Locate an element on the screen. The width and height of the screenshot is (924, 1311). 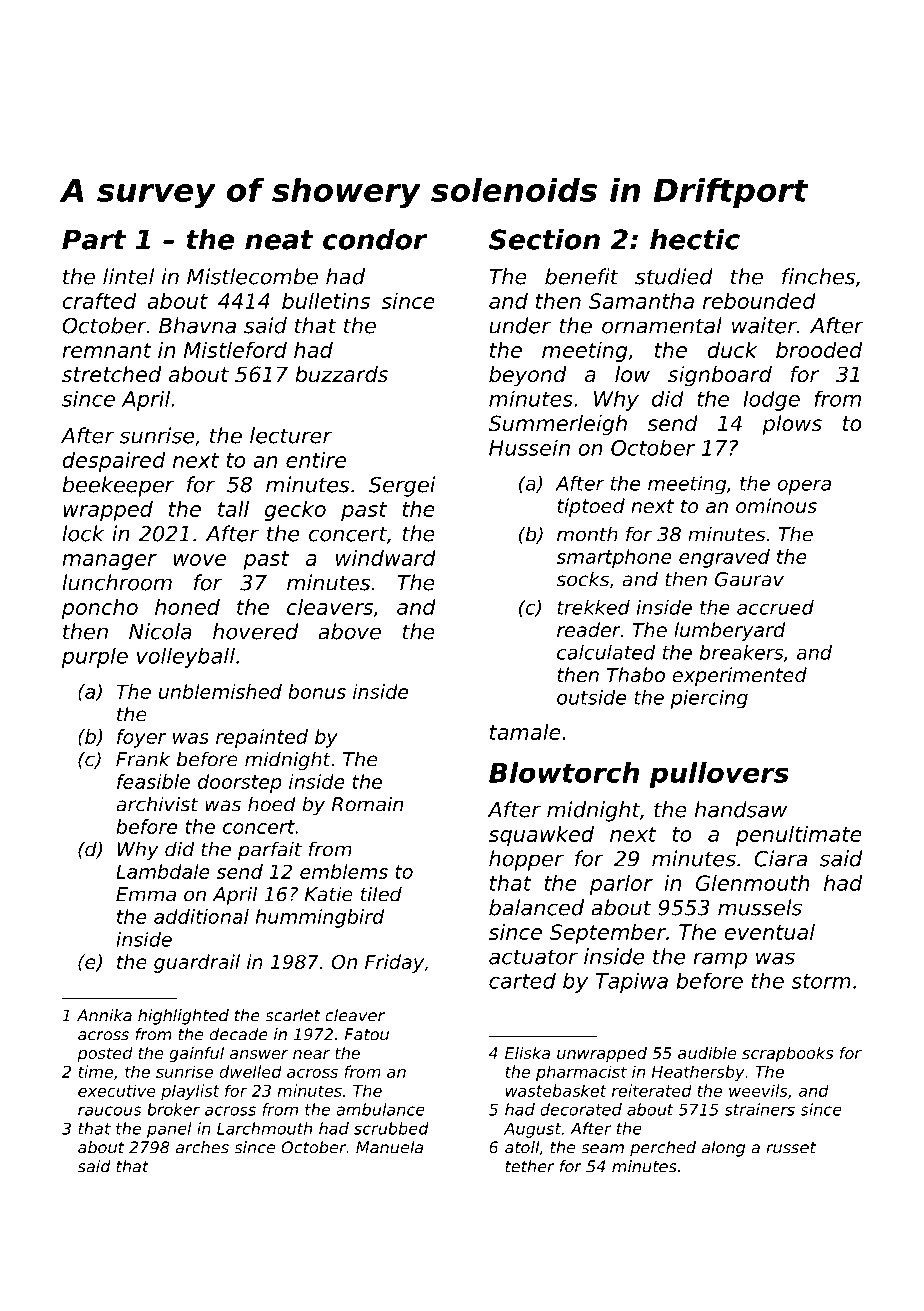
breakers is located at coordinates (741, 652).
